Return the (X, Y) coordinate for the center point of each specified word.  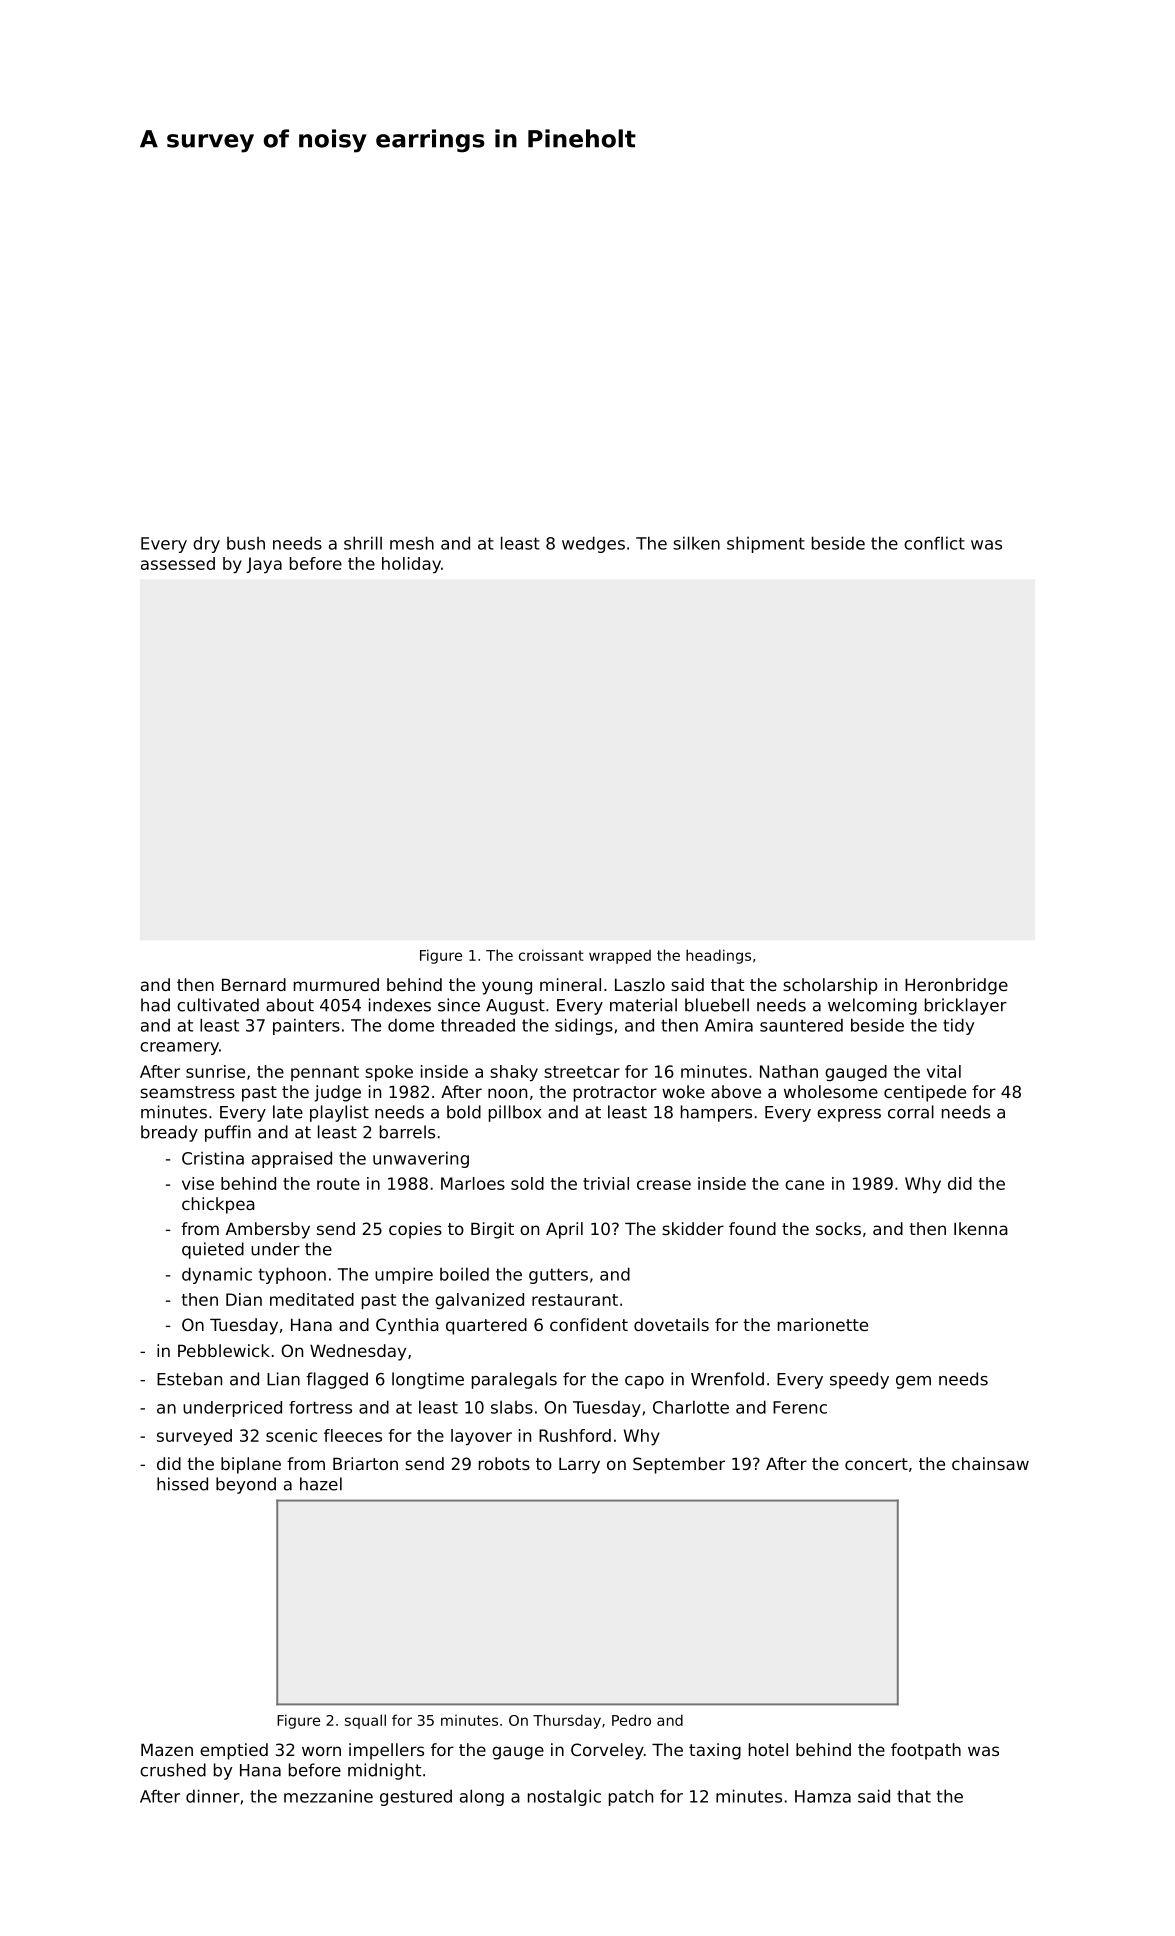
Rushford (575, 1435)
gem (913, 1382)
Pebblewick (224, 1350)
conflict (934, 543)
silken (696, 543)
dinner (213, 1796)
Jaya (264, 565)
